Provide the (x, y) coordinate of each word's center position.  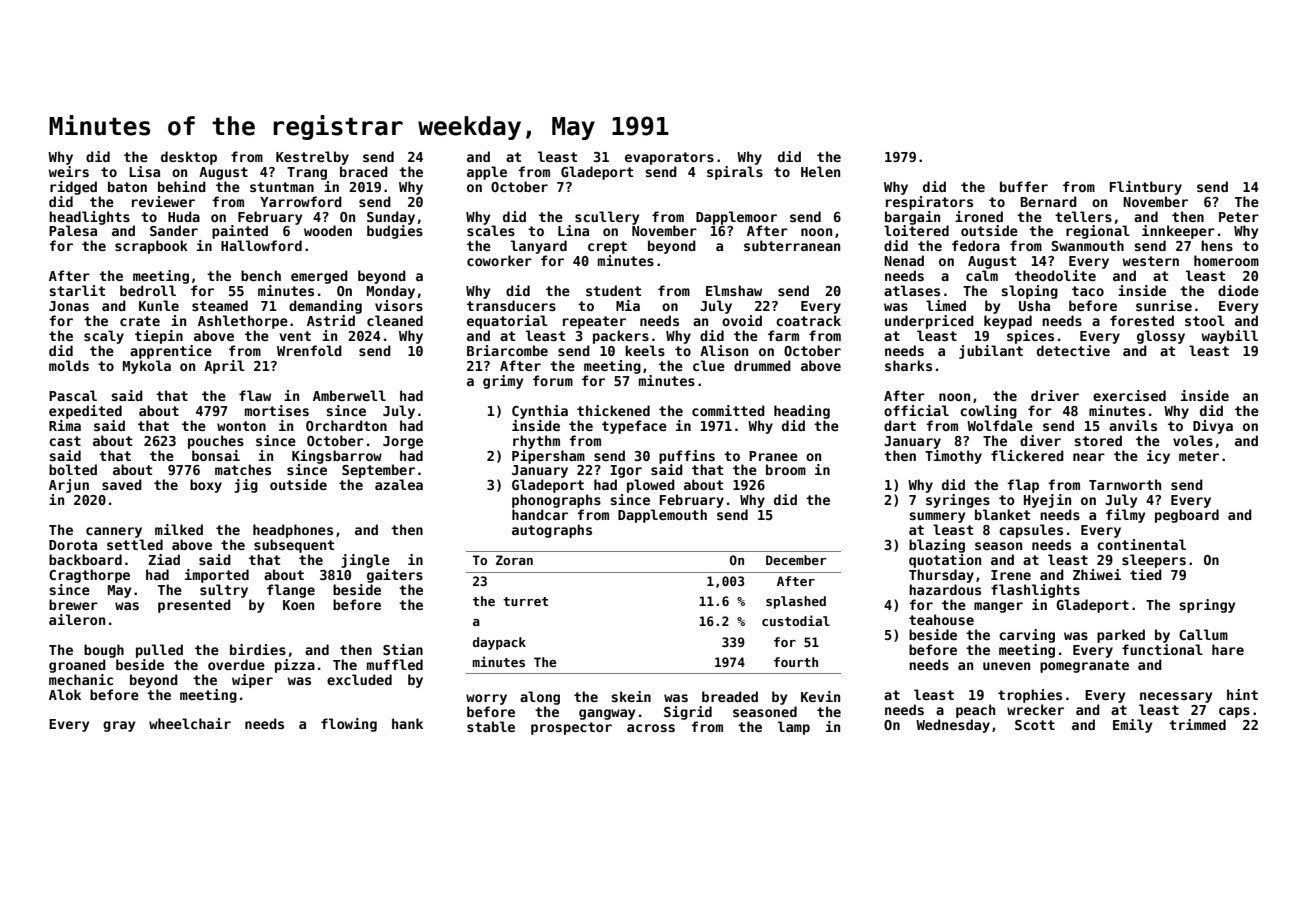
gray (119, 726)
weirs (68, 171)
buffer (1024, 186)
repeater (594, 322)
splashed (796, 602)
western (1150, 261)
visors (399, 305)
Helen (820, 171)
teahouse (941, 619)
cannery (114, 532)
